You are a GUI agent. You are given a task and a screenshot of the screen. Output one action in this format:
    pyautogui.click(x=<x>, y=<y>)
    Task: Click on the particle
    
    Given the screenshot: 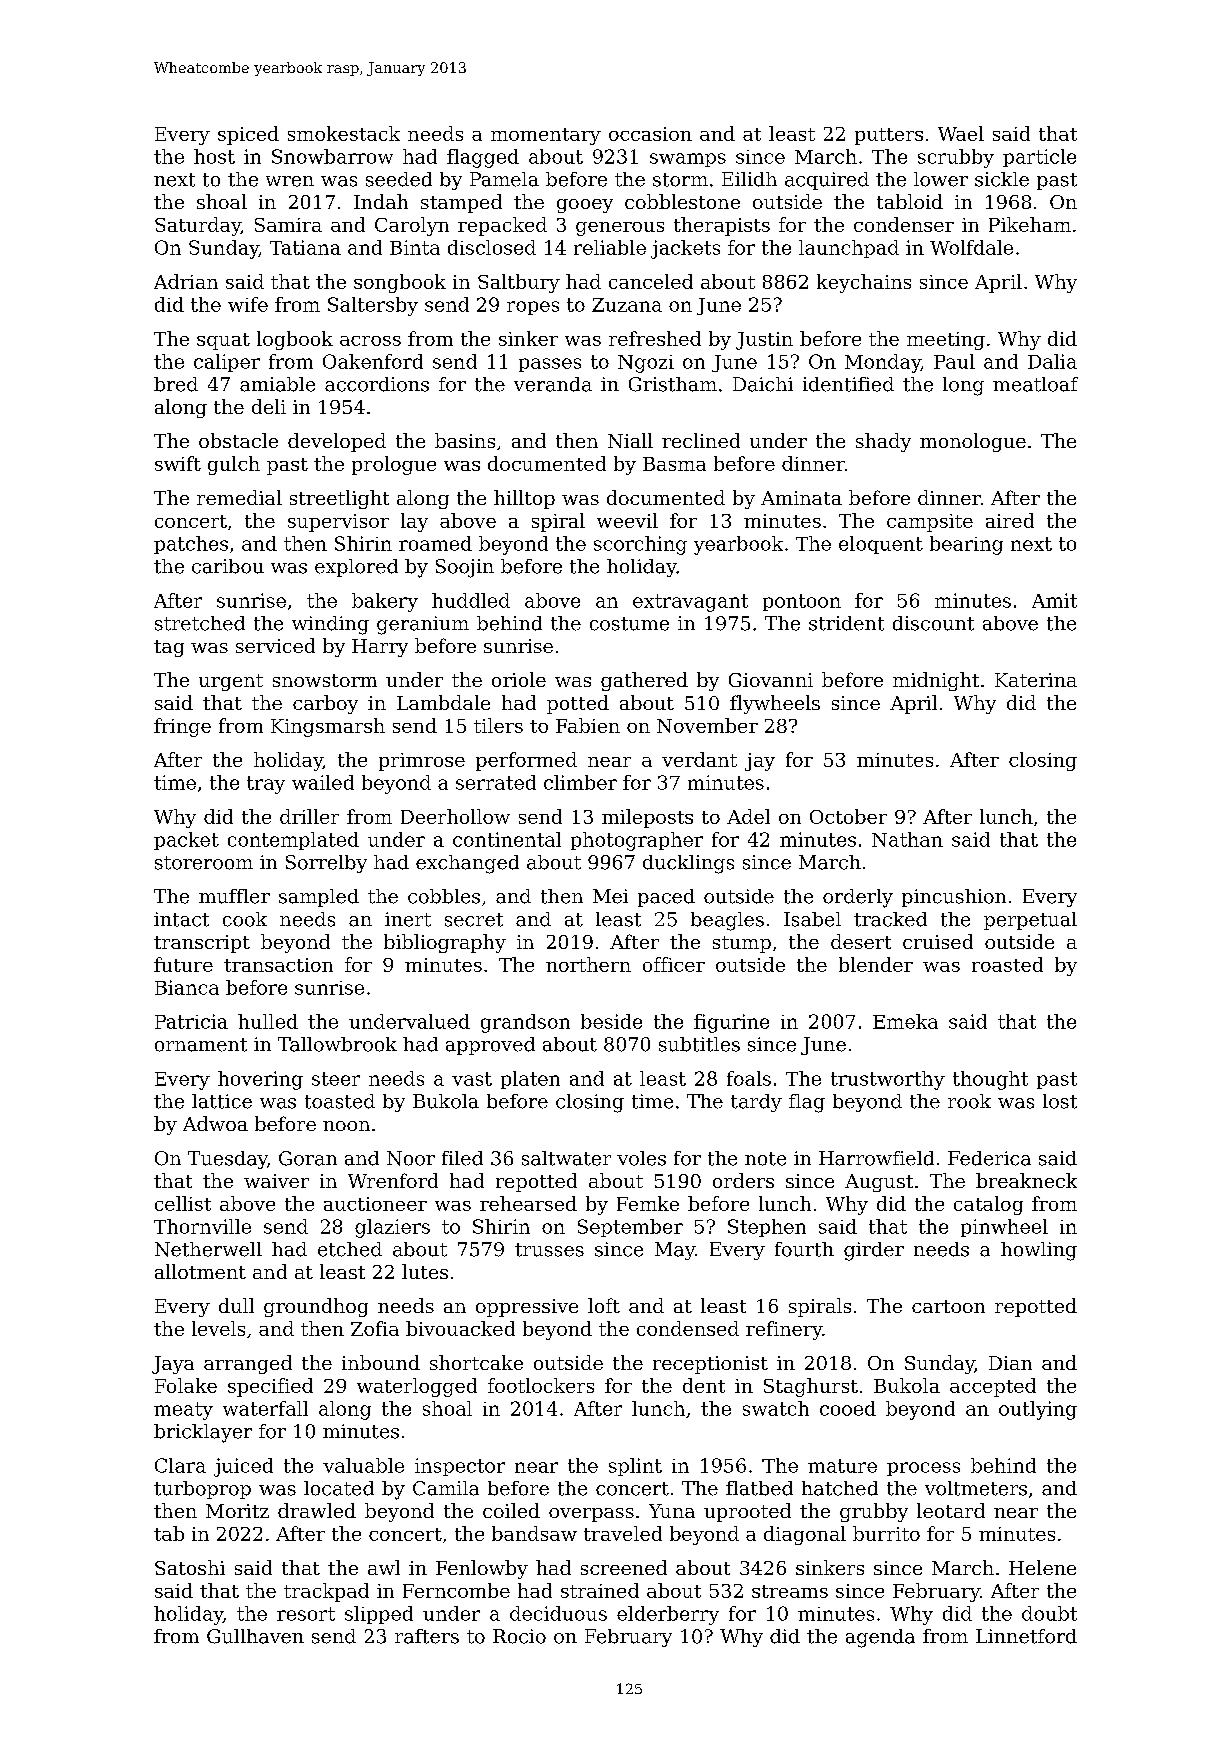 What is the action you would take?
    pyautogui.click(x=1039, y=158)
